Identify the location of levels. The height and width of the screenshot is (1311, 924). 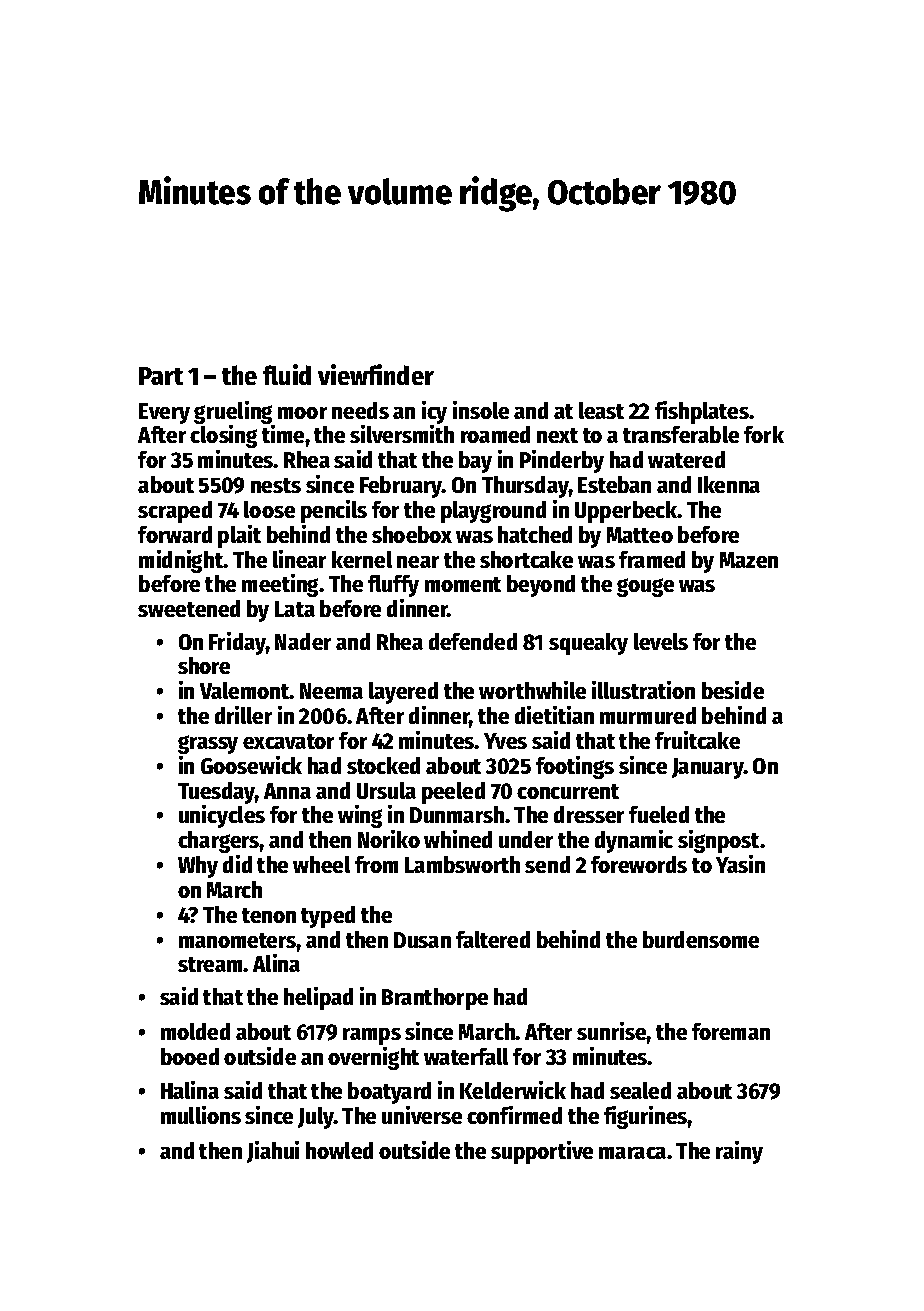
(661, 641).
